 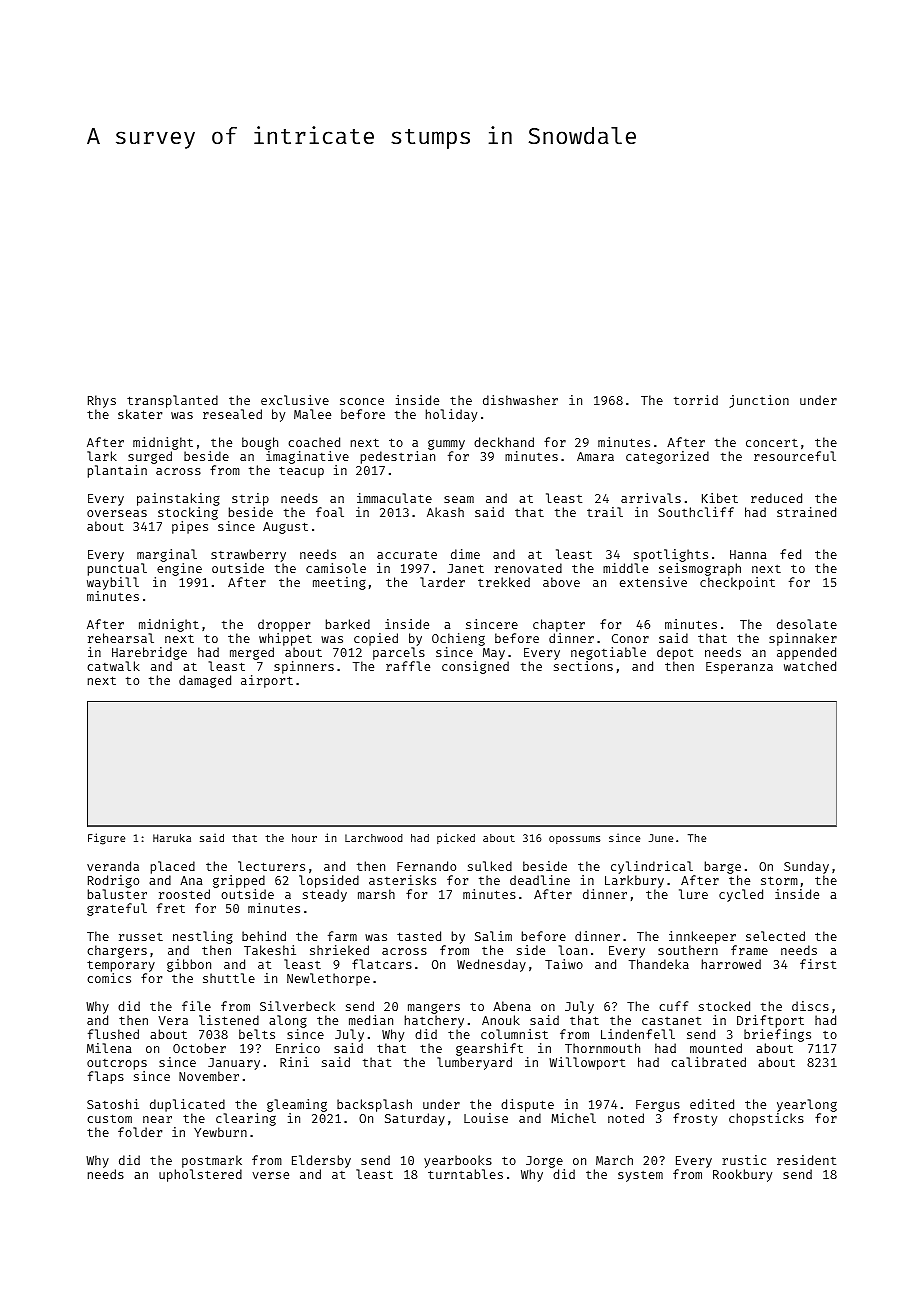 What do you see at coordinates (574, 840) in the page?
I see `opossums` at bounding box center [574, 840].
